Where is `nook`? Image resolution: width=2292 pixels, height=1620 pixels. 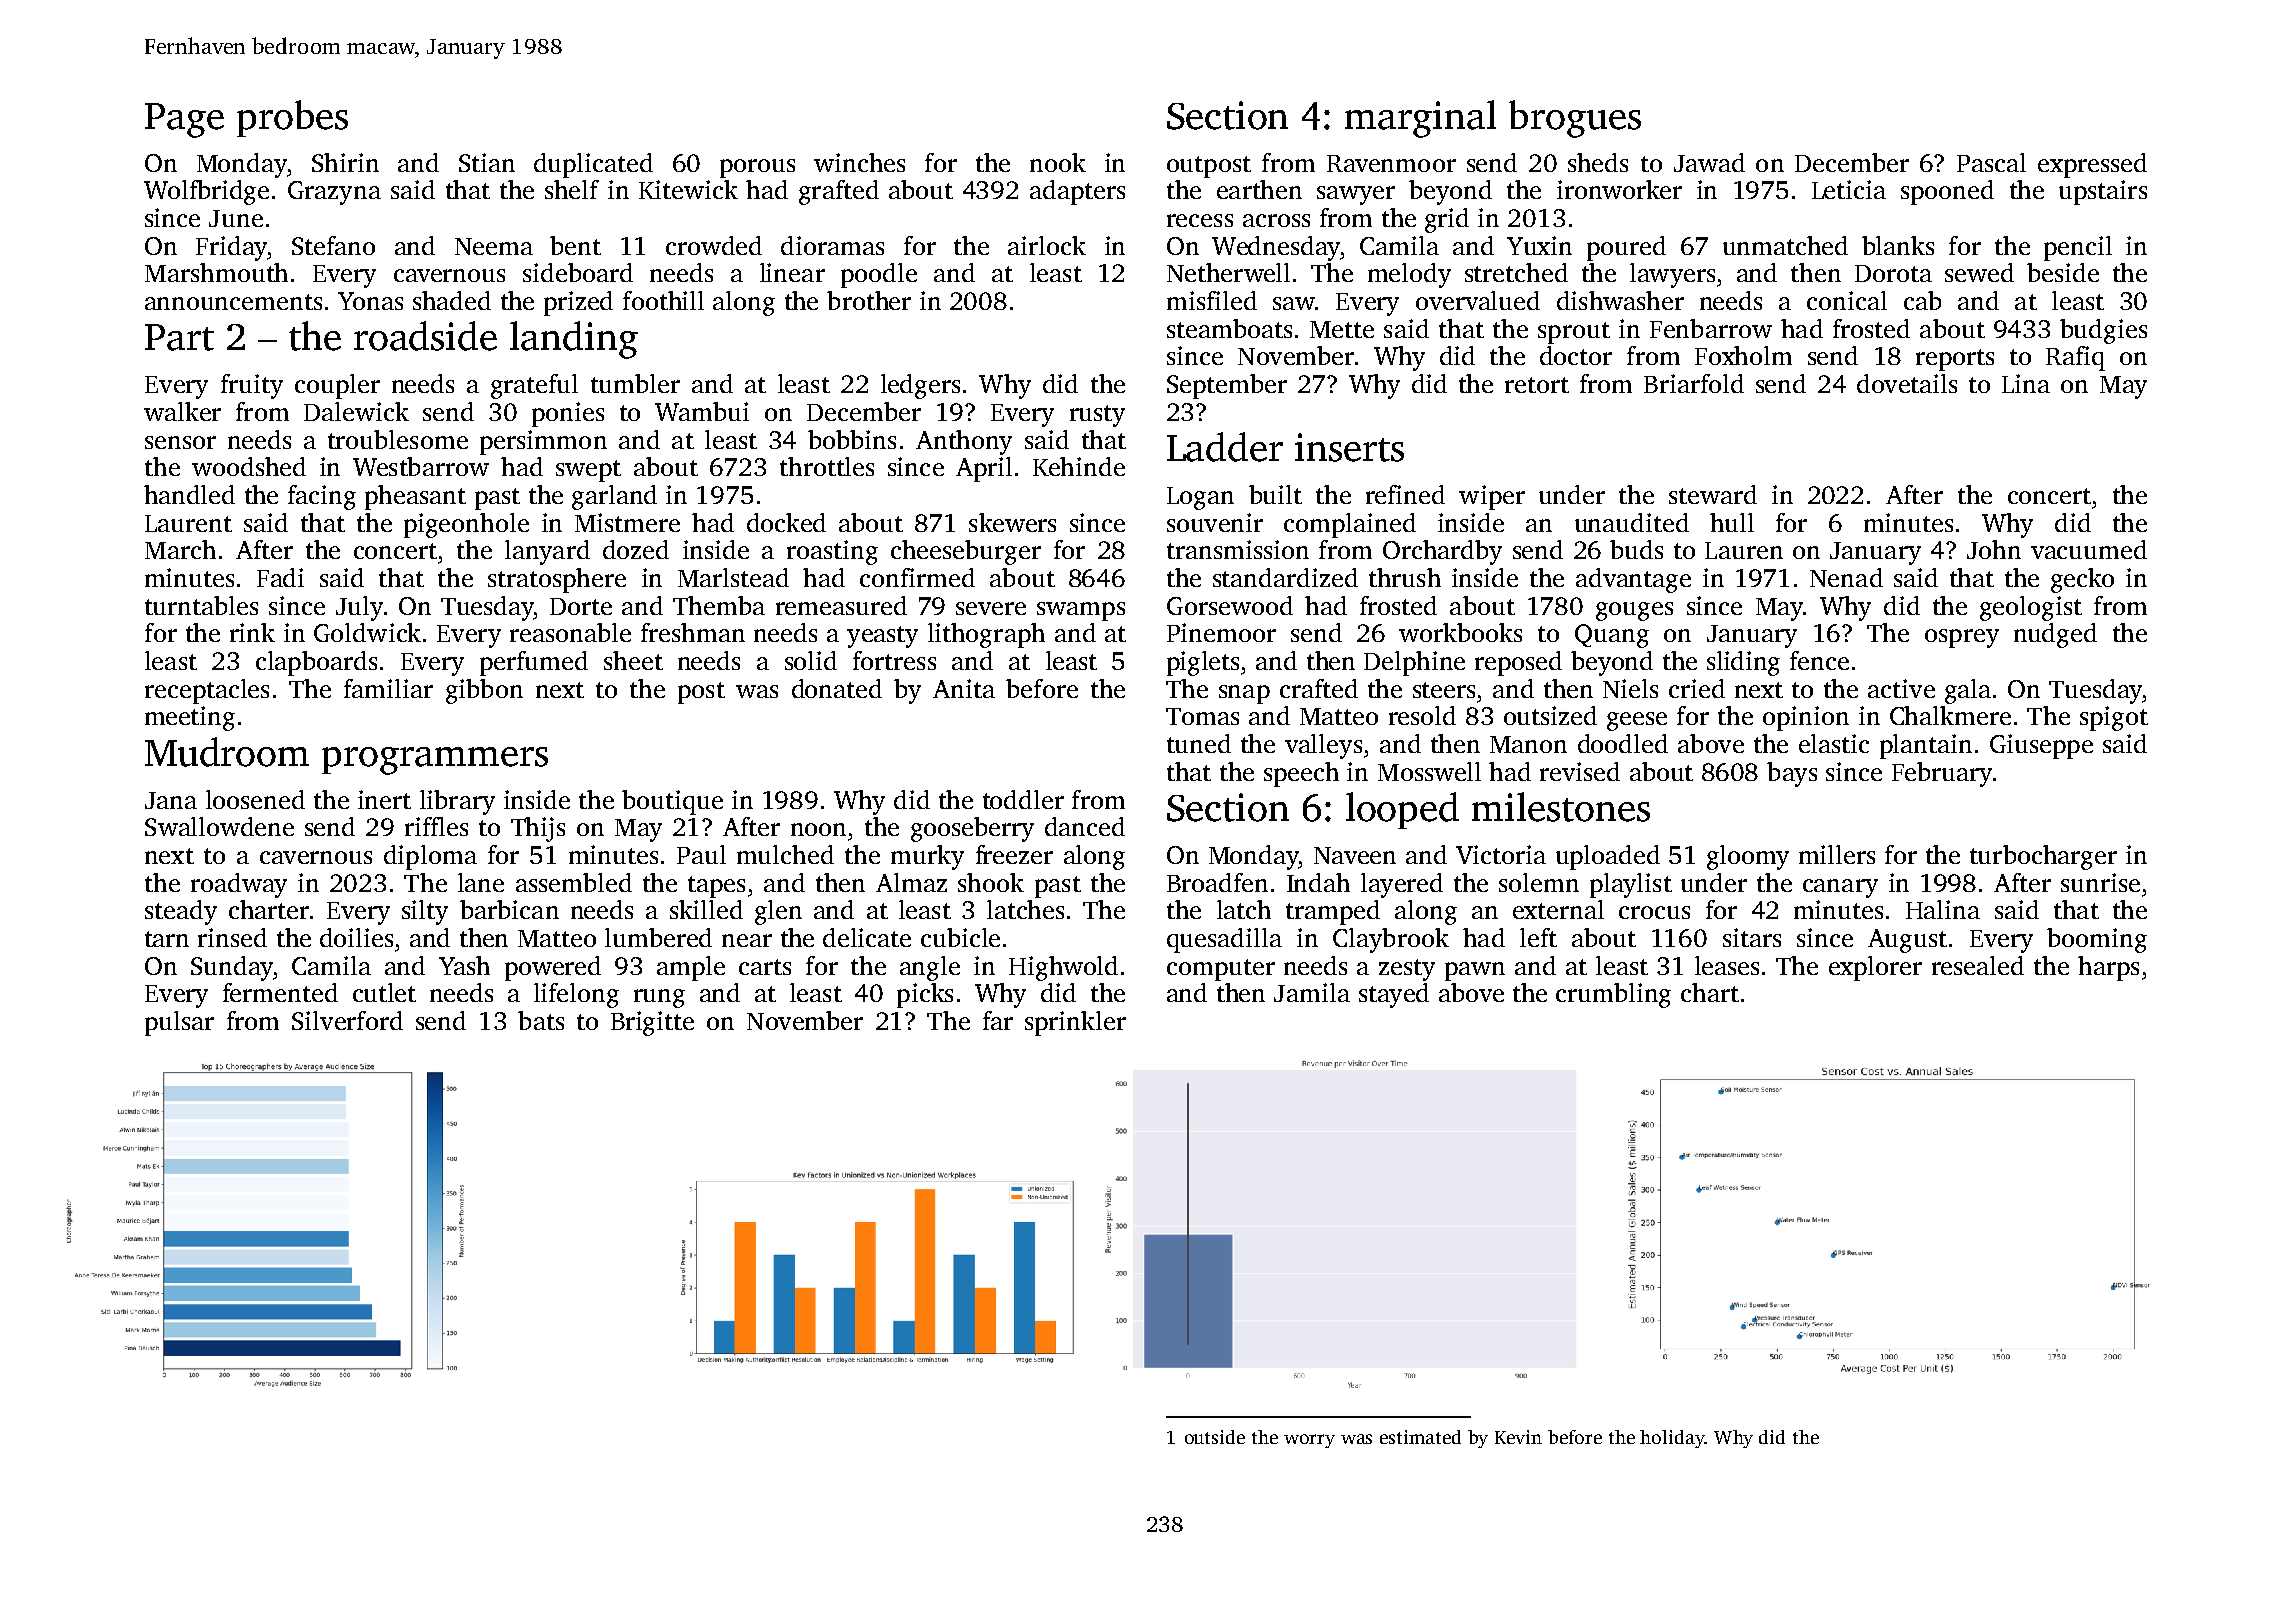
nook is located at coordinates (1058, 162).
